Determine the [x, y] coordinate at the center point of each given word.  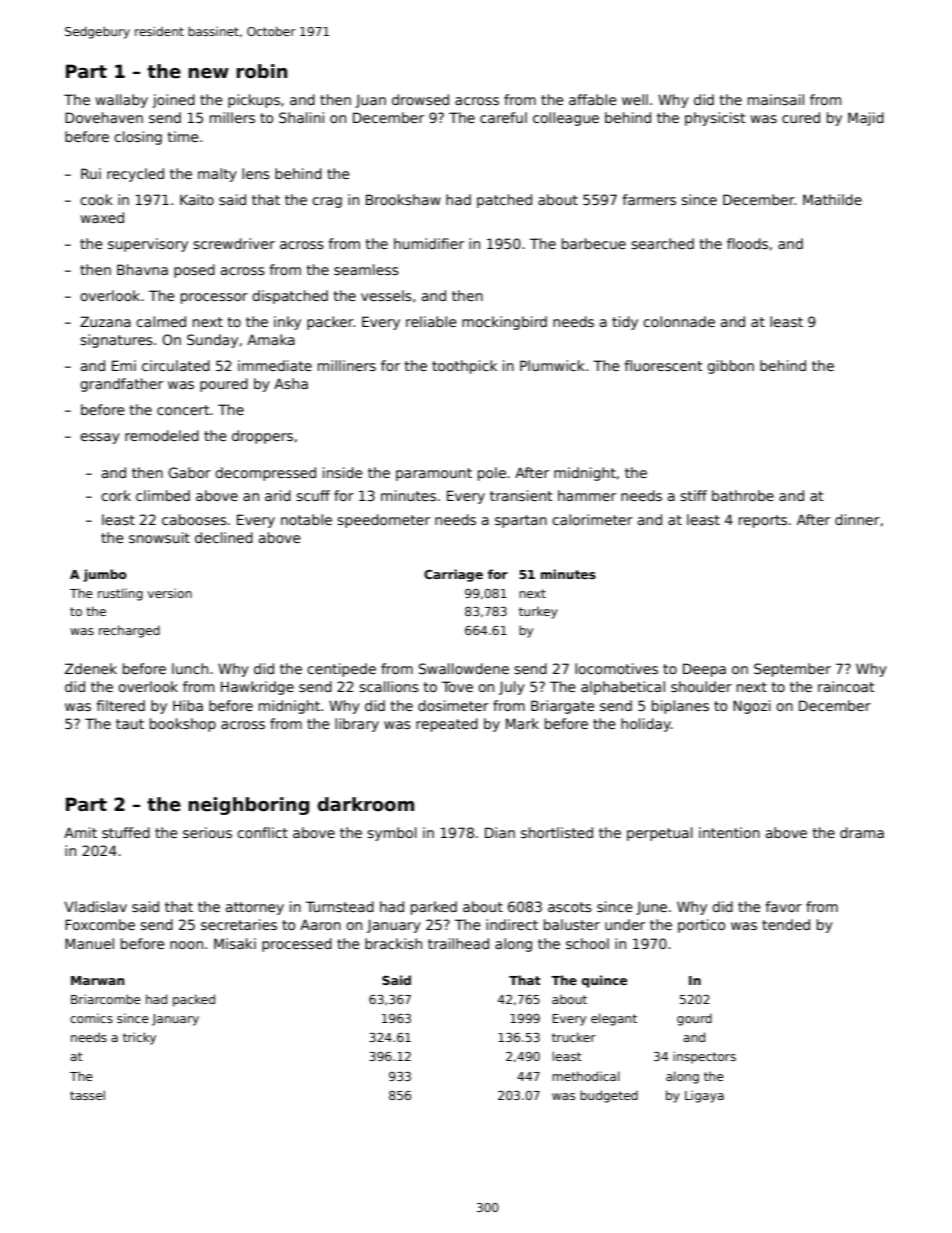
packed [194, 1000]
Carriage [453, 575]
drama [862, 832]
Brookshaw [403, 199]
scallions [389, 686]
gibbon [730, 367]
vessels [386, 295]
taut [130, 724]
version [170, 593]
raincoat [846, 686]
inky [287, 323]
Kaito [197, 199]
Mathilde [832, 199]
